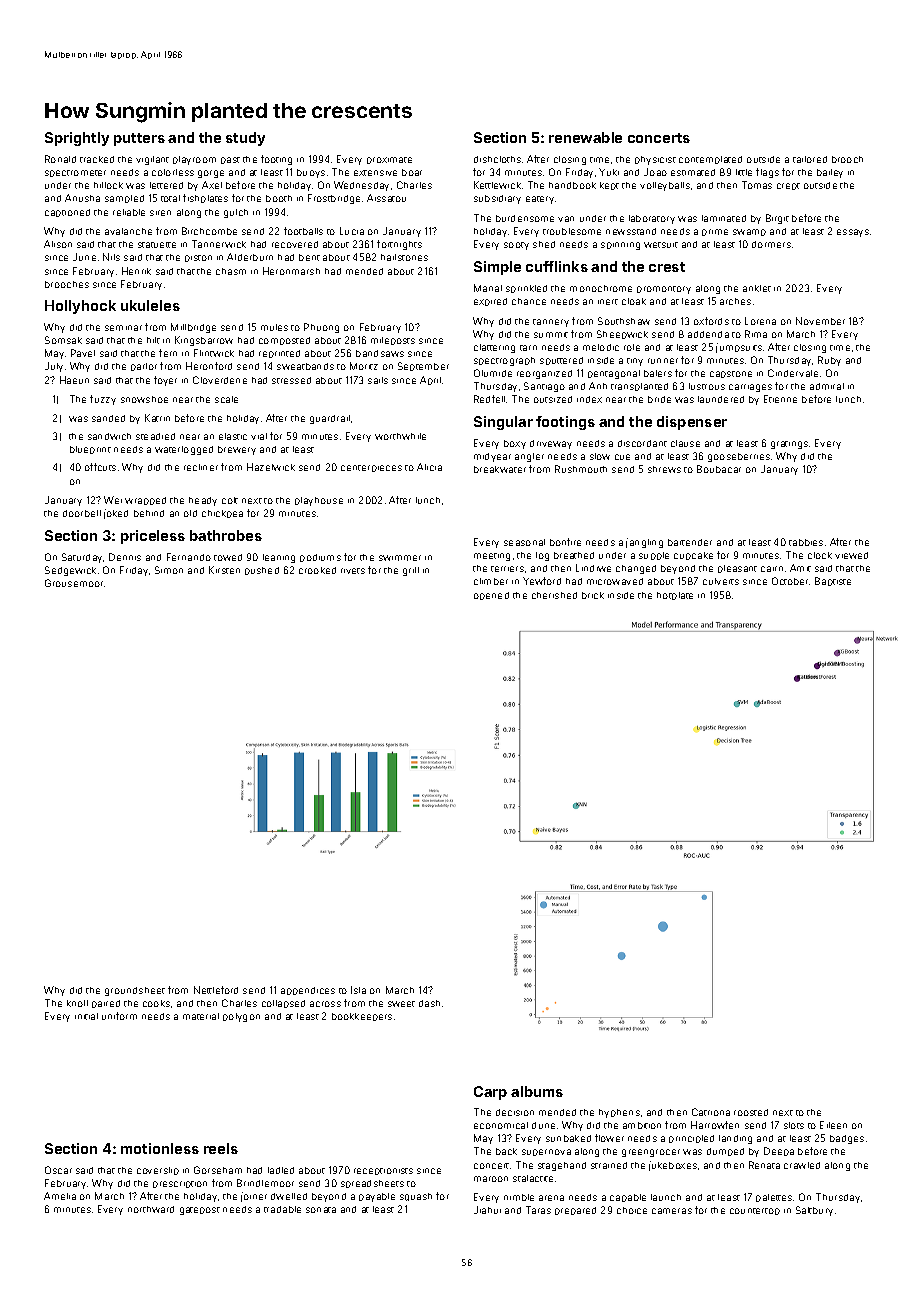 The height and width of the screenshot is (1308, 924). I want to click on Kirsten, so click(224, 570).
